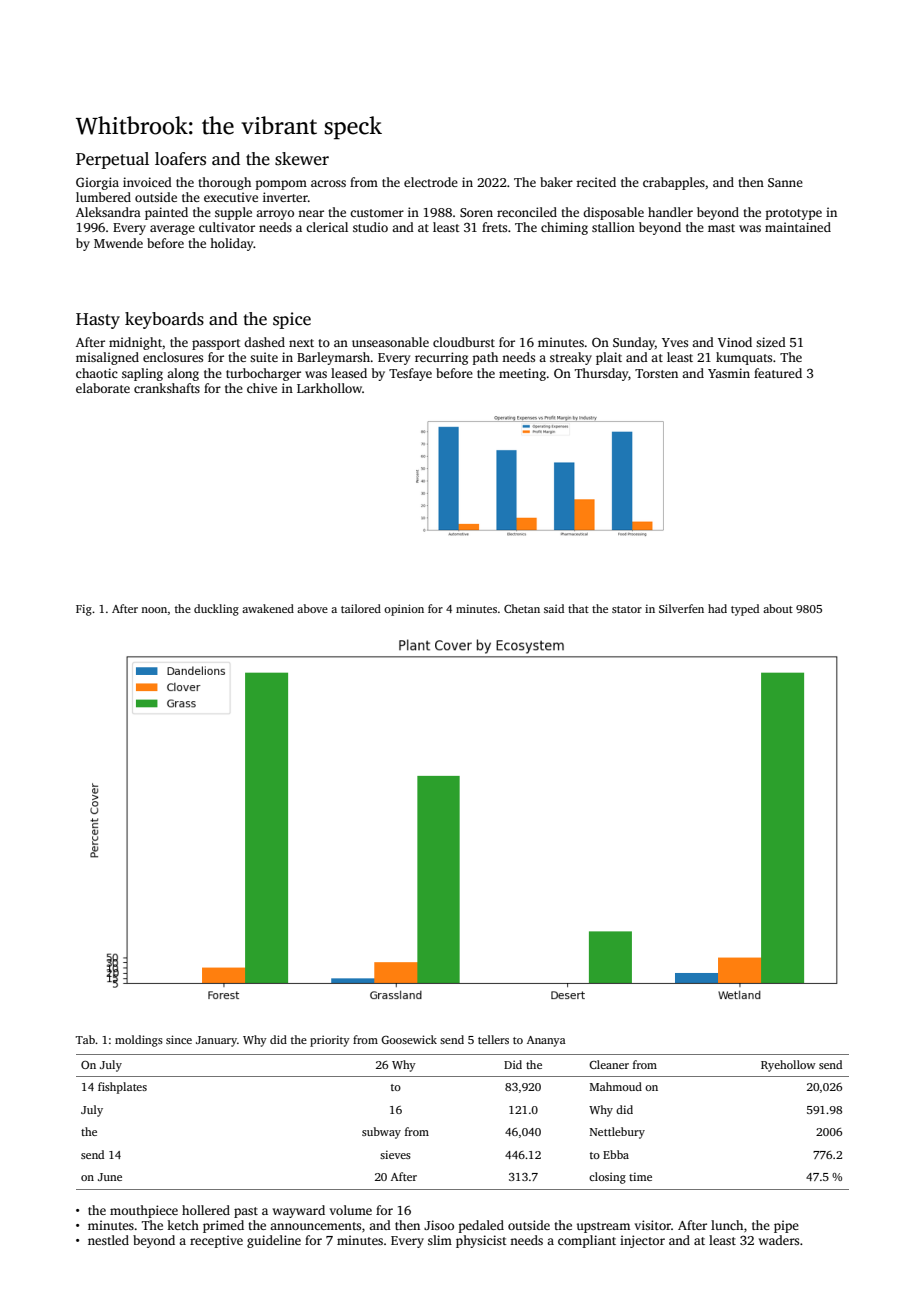 This screenshot has width=924, height=1308. What do you see at coordinates (788, 1066) in the screenshot?
I see `Ryehollow` at bounding box center [788, 1066].
